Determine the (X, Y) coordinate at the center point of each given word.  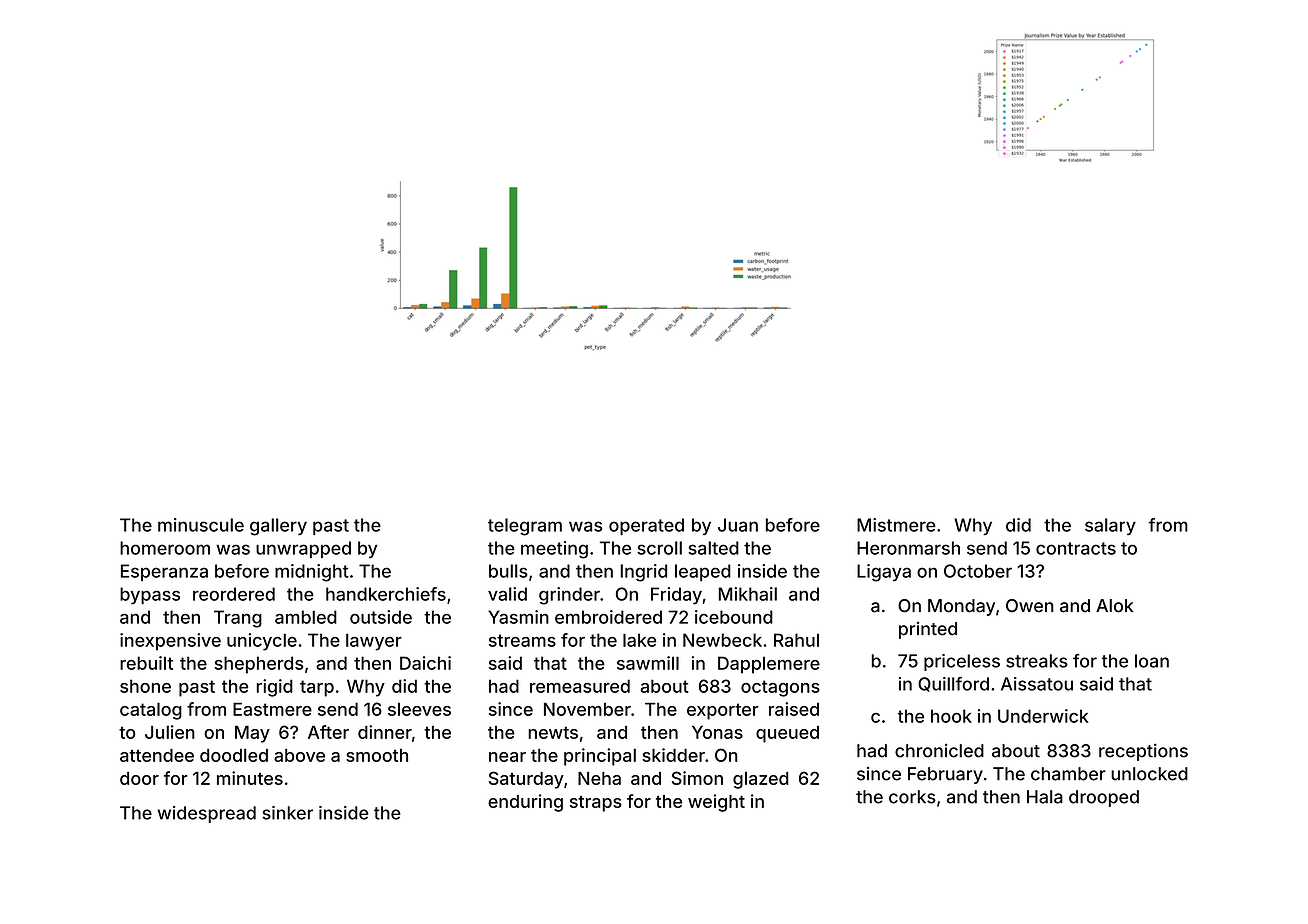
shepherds (259, 665)
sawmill (648, 663)
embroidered (608, 617)
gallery (278, 527)
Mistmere (896, 525)
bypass (150, 596)
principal (600, 757)
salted (713, 548)
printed (928, 630)
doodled (234, 755)
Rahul (796, 640)
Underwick (1043, 716)
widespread (206, 814)
